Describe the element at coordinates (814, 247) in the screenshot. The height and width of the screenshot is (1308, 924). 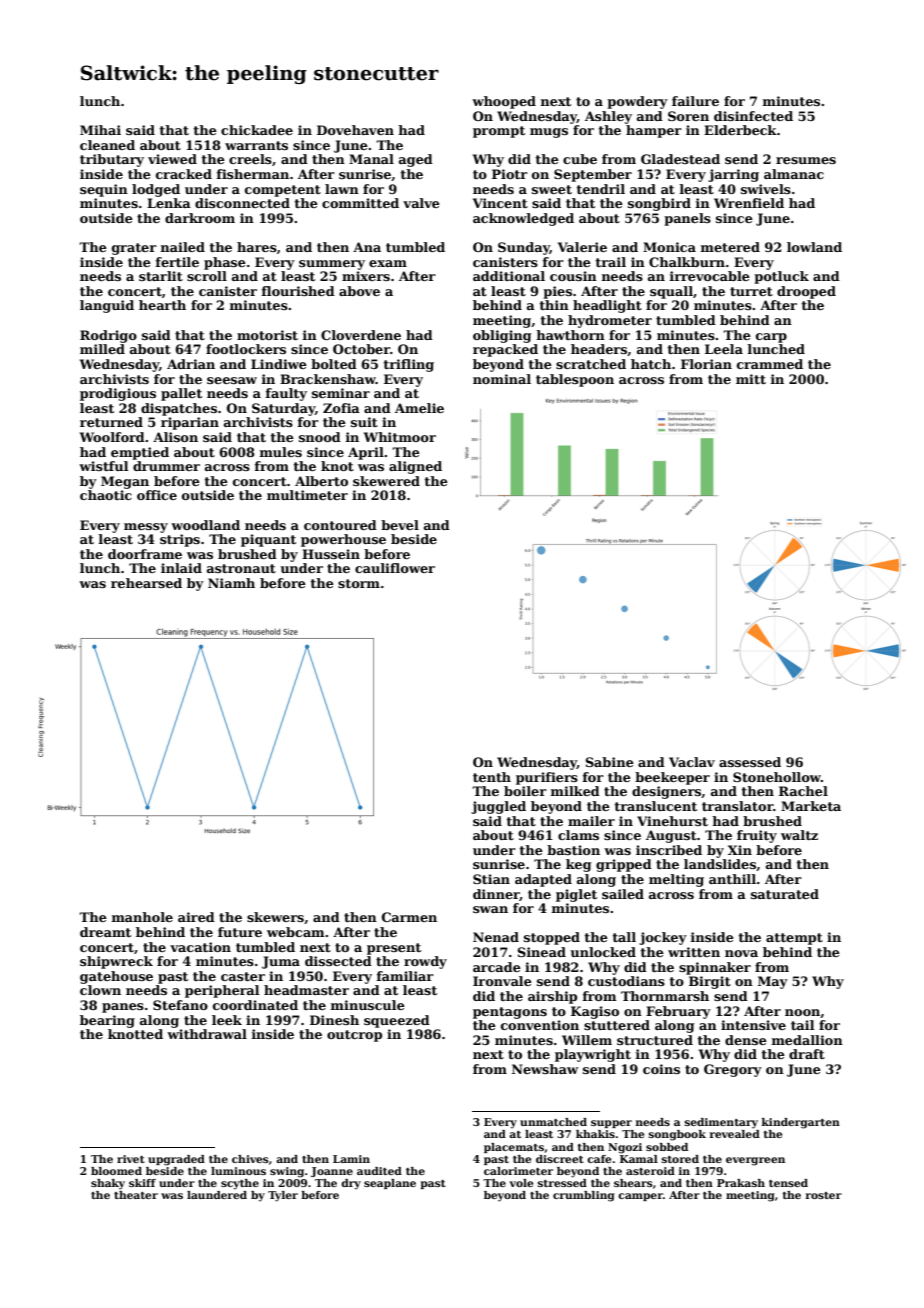
I see `lowland` at that location.
